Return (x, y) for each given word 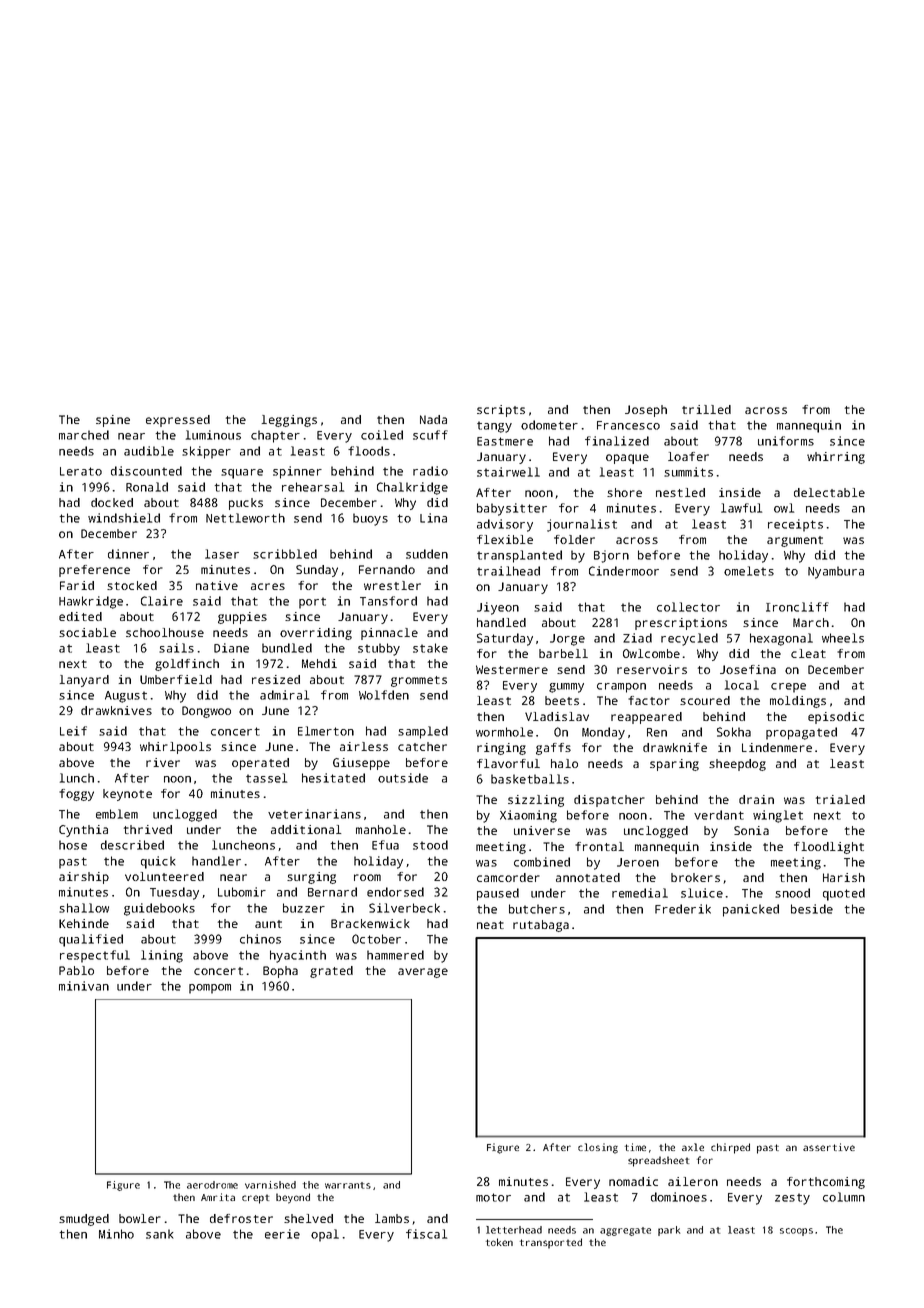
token (499, 1242)
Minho (116, 1234)
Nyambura (836, 572)
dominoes (679, 1197)
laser (222, 554)
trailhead (508, 571)
